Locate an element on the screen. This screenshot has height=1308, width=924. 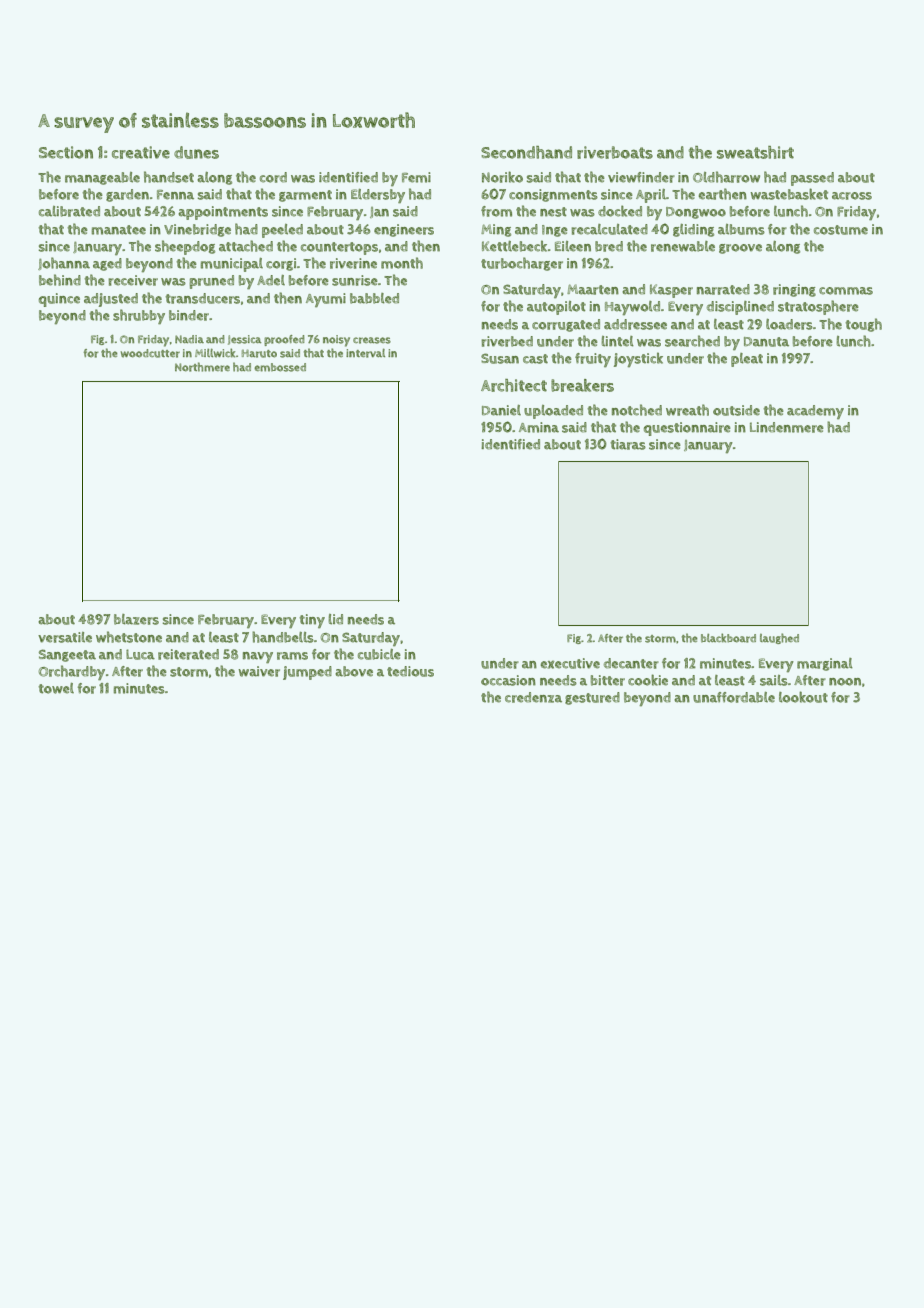
Northmere is located at coordinates (202, 367).
